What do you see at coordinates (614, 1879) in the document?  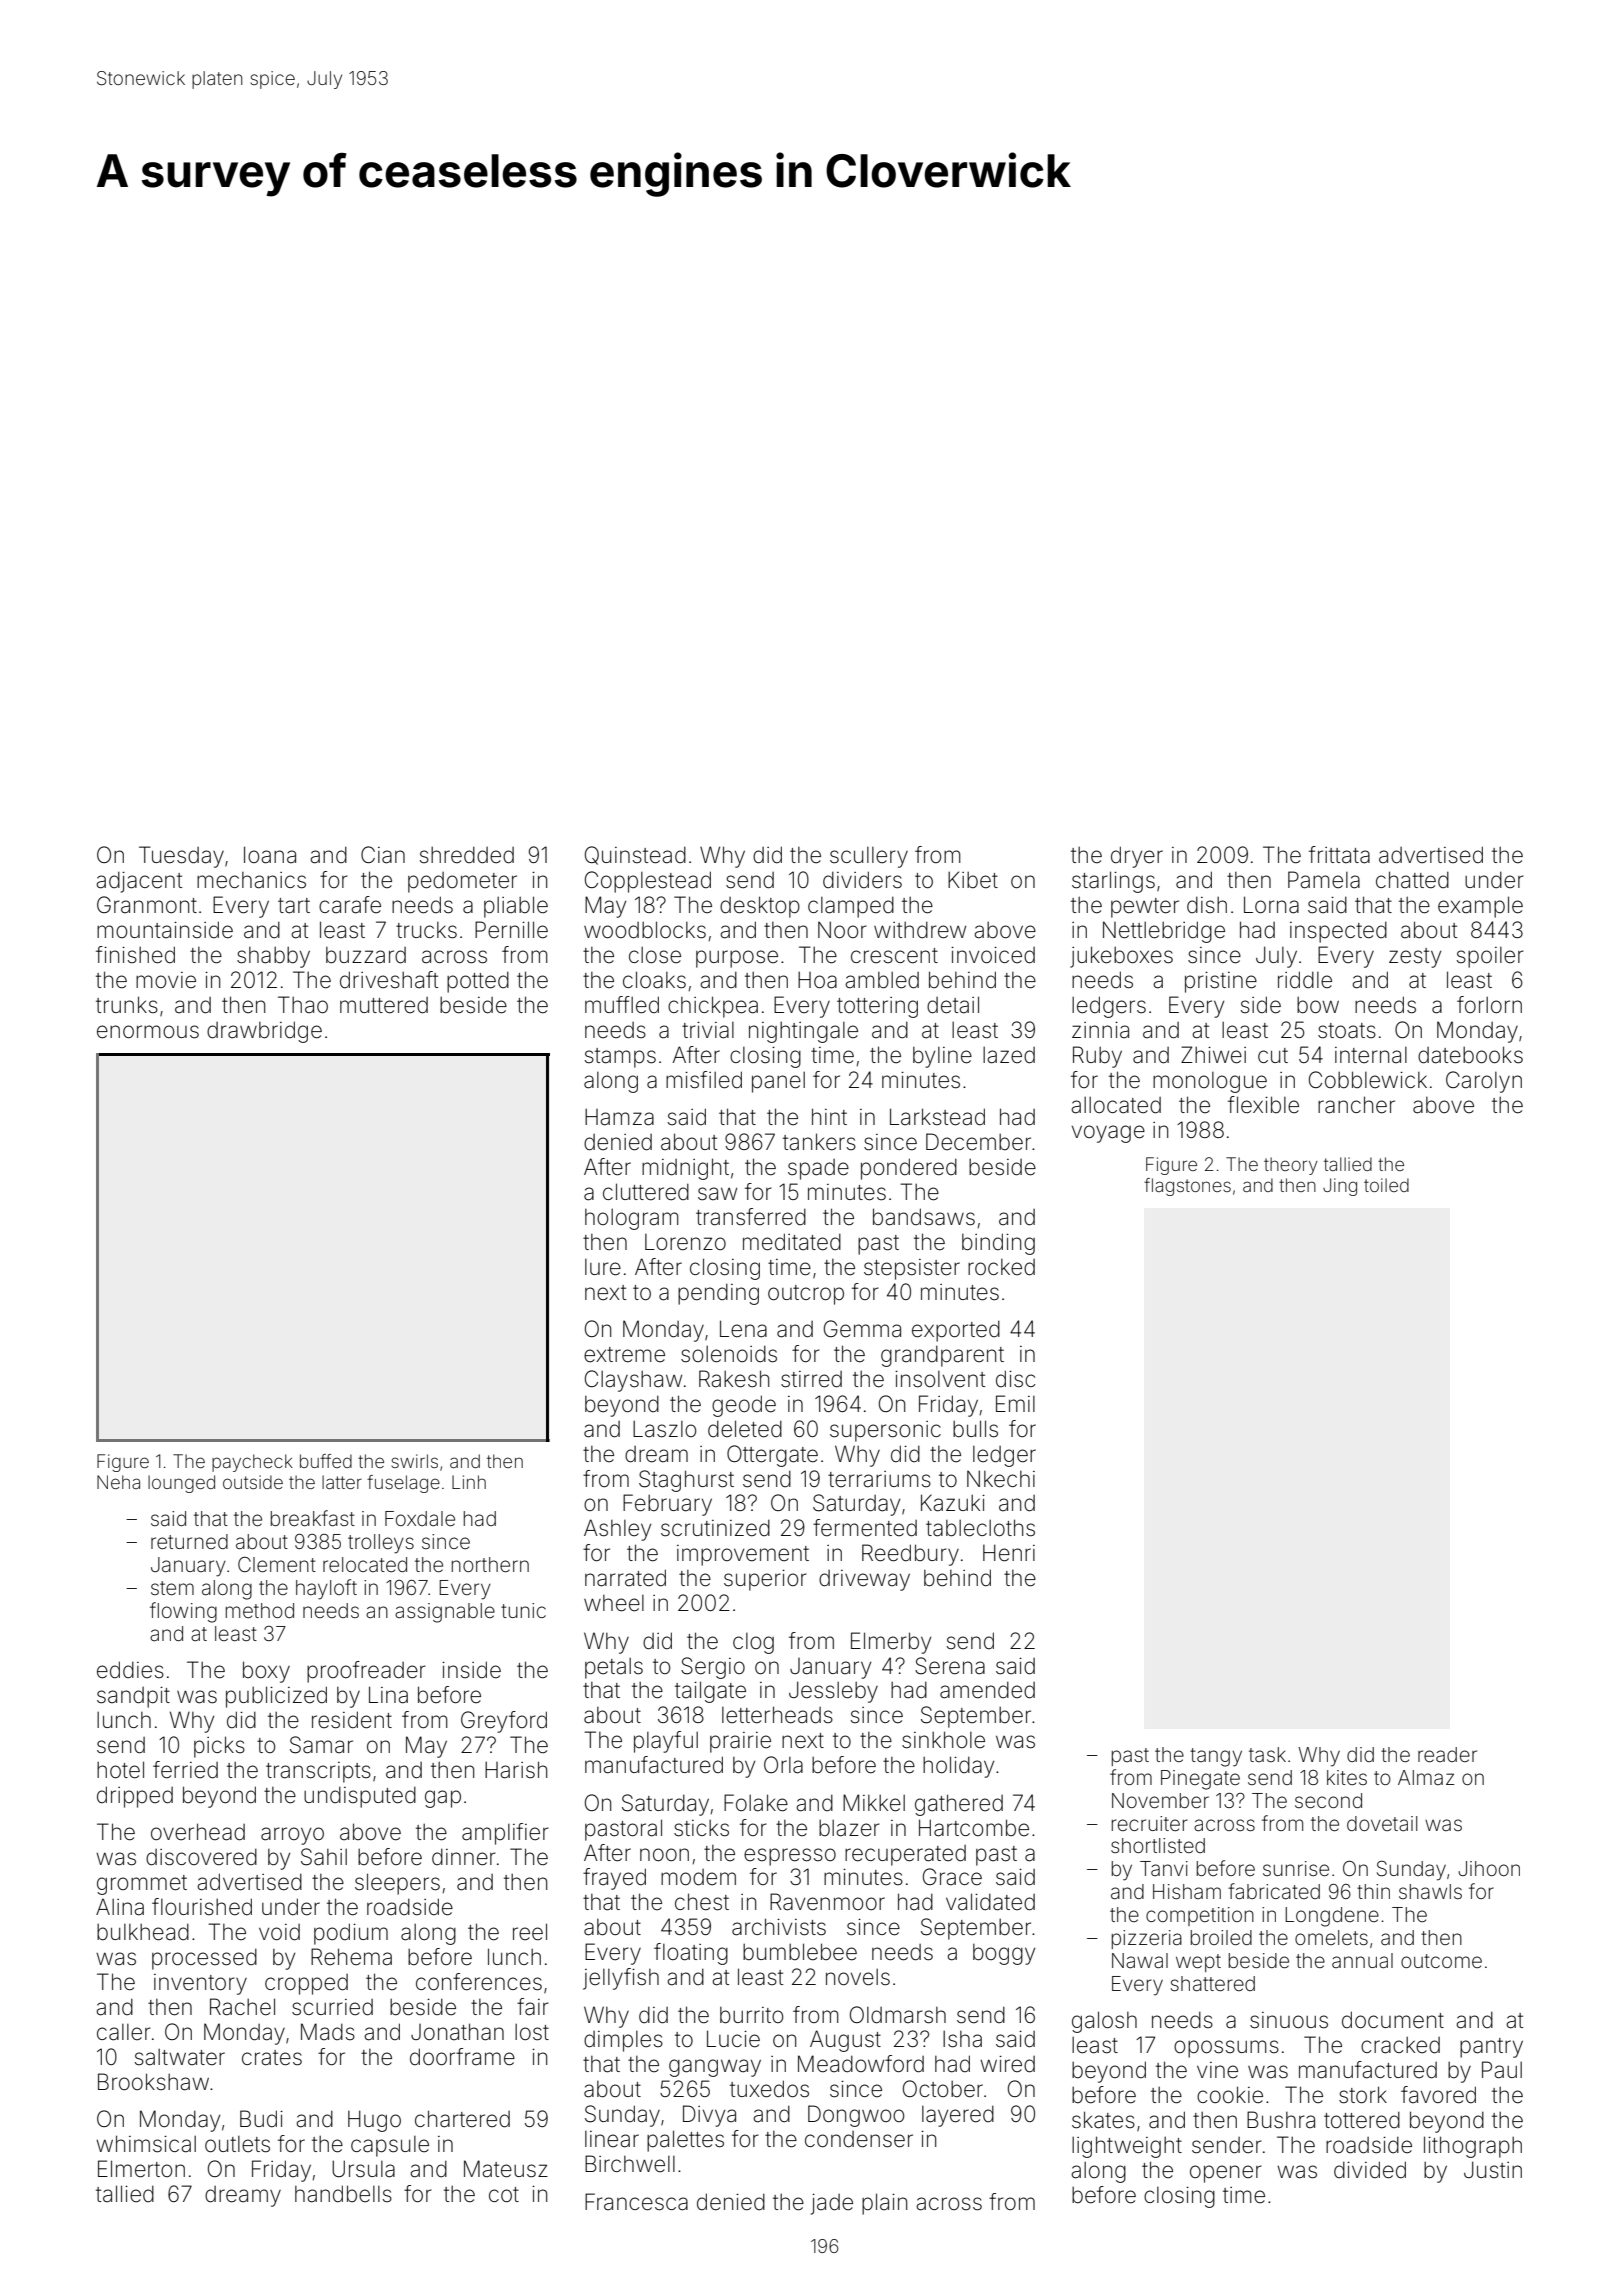 I see `frayed` at bounding box center [614, 1879].
